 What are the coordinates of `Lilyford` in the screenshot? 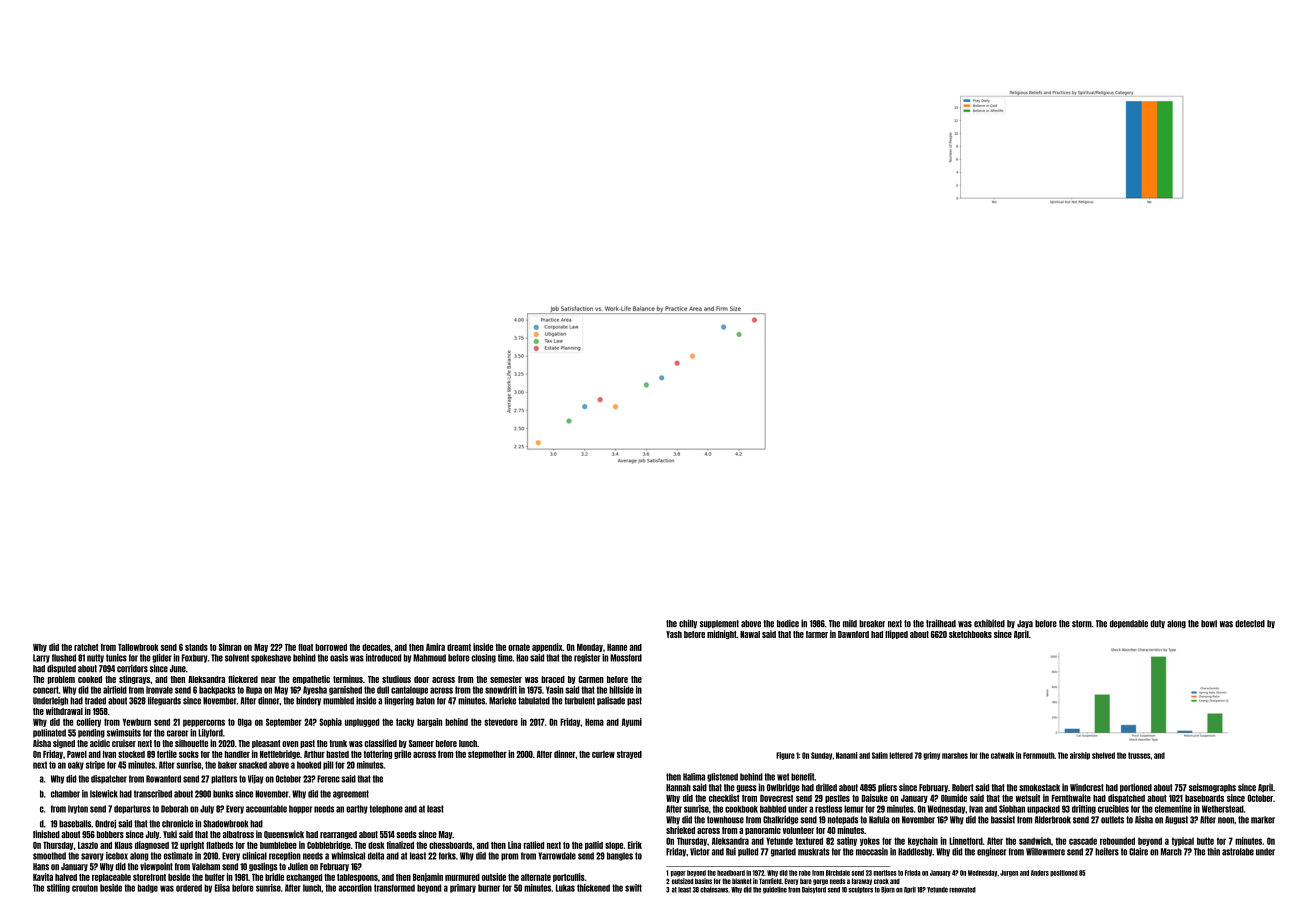 It's located at (210, 733).
